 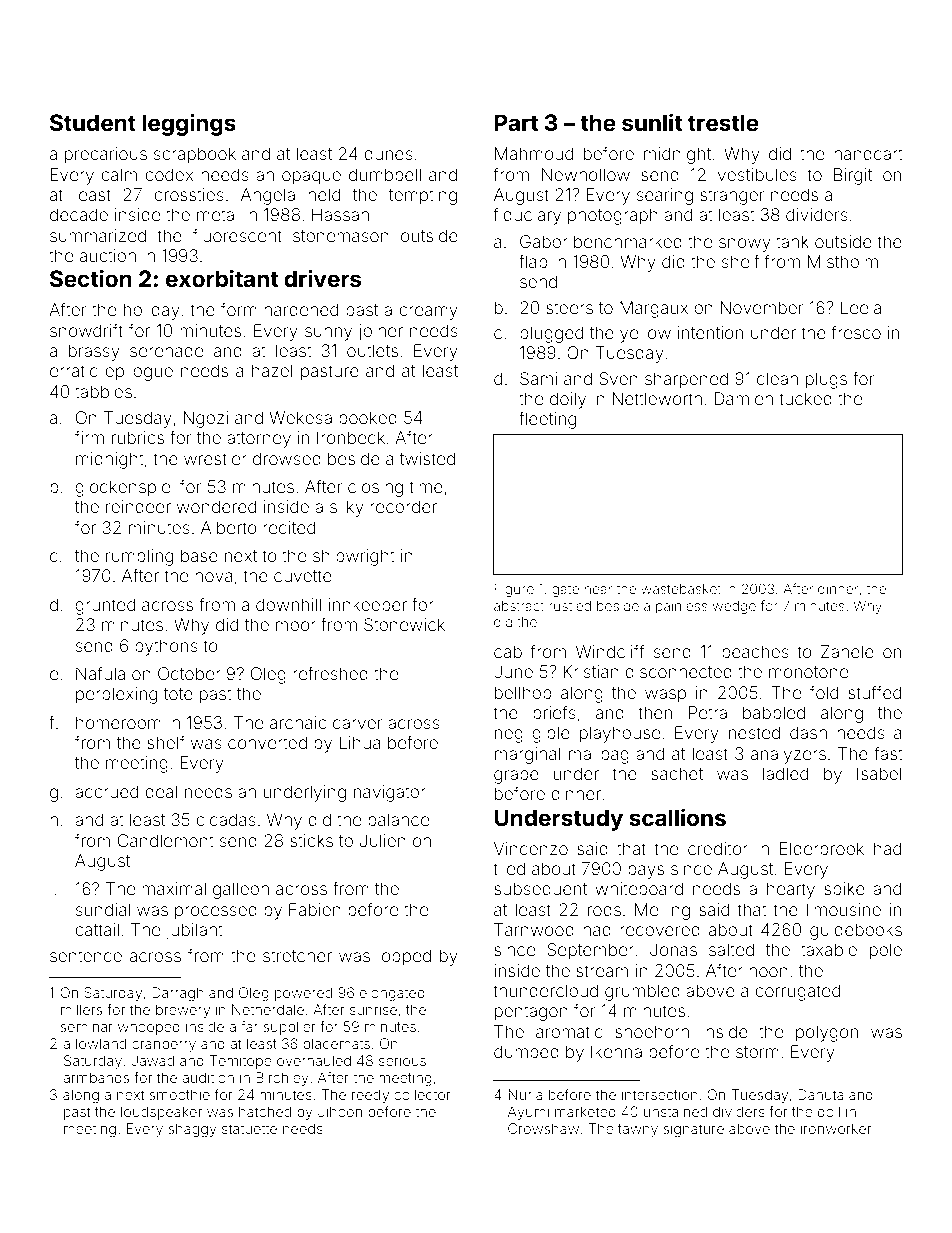 I want to click on rumbling, so click(x=139, y=557).
